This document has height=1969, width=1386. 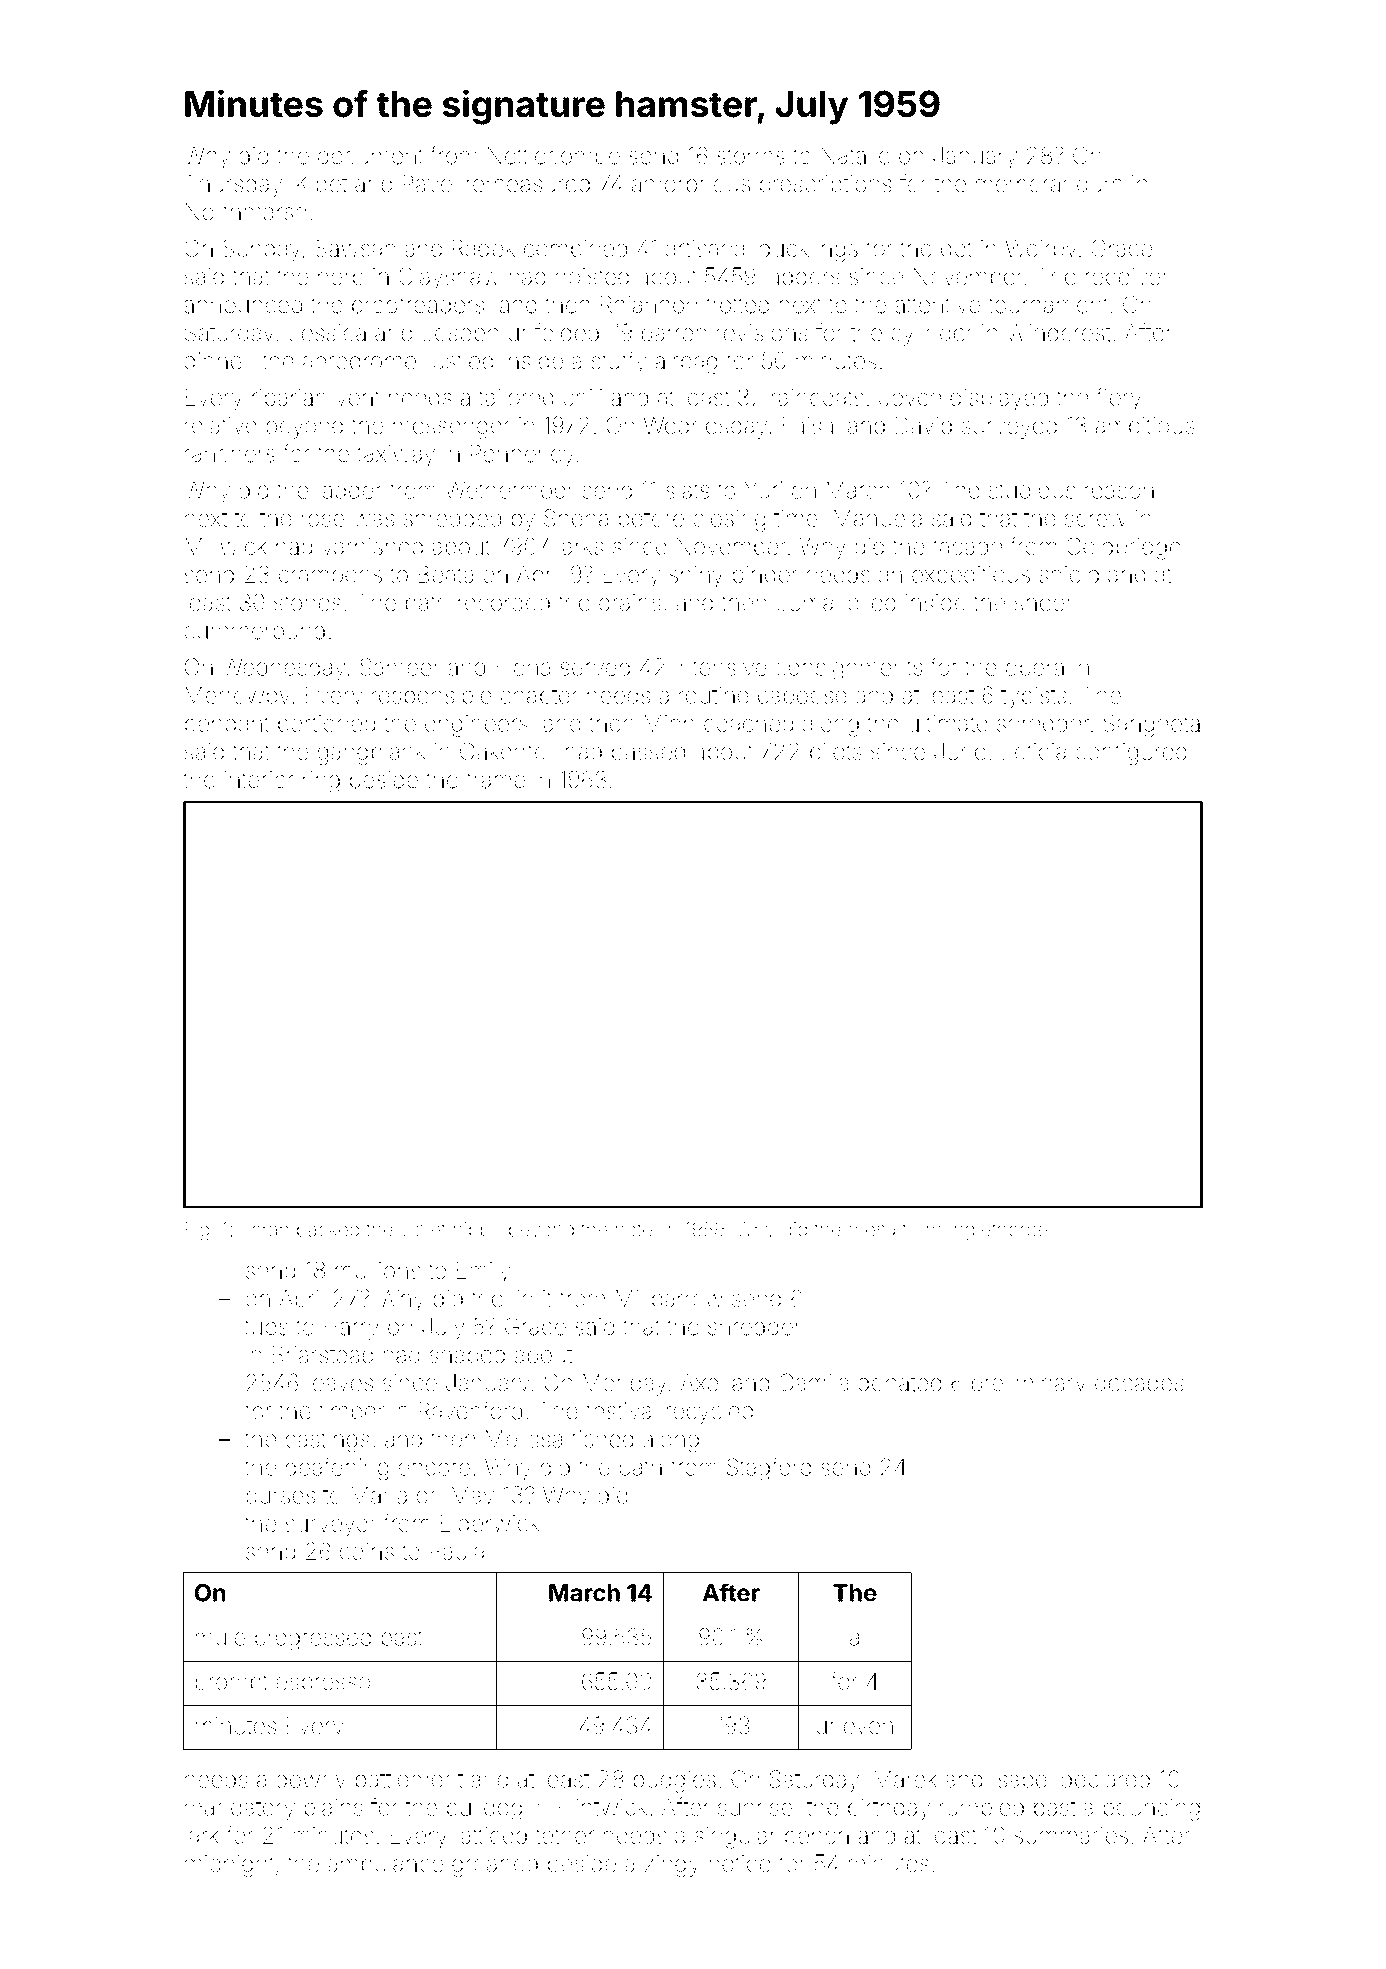 What do you see at coordinates (321, 782) in the document?
I see `ring` at bounding box center [321, 782].
